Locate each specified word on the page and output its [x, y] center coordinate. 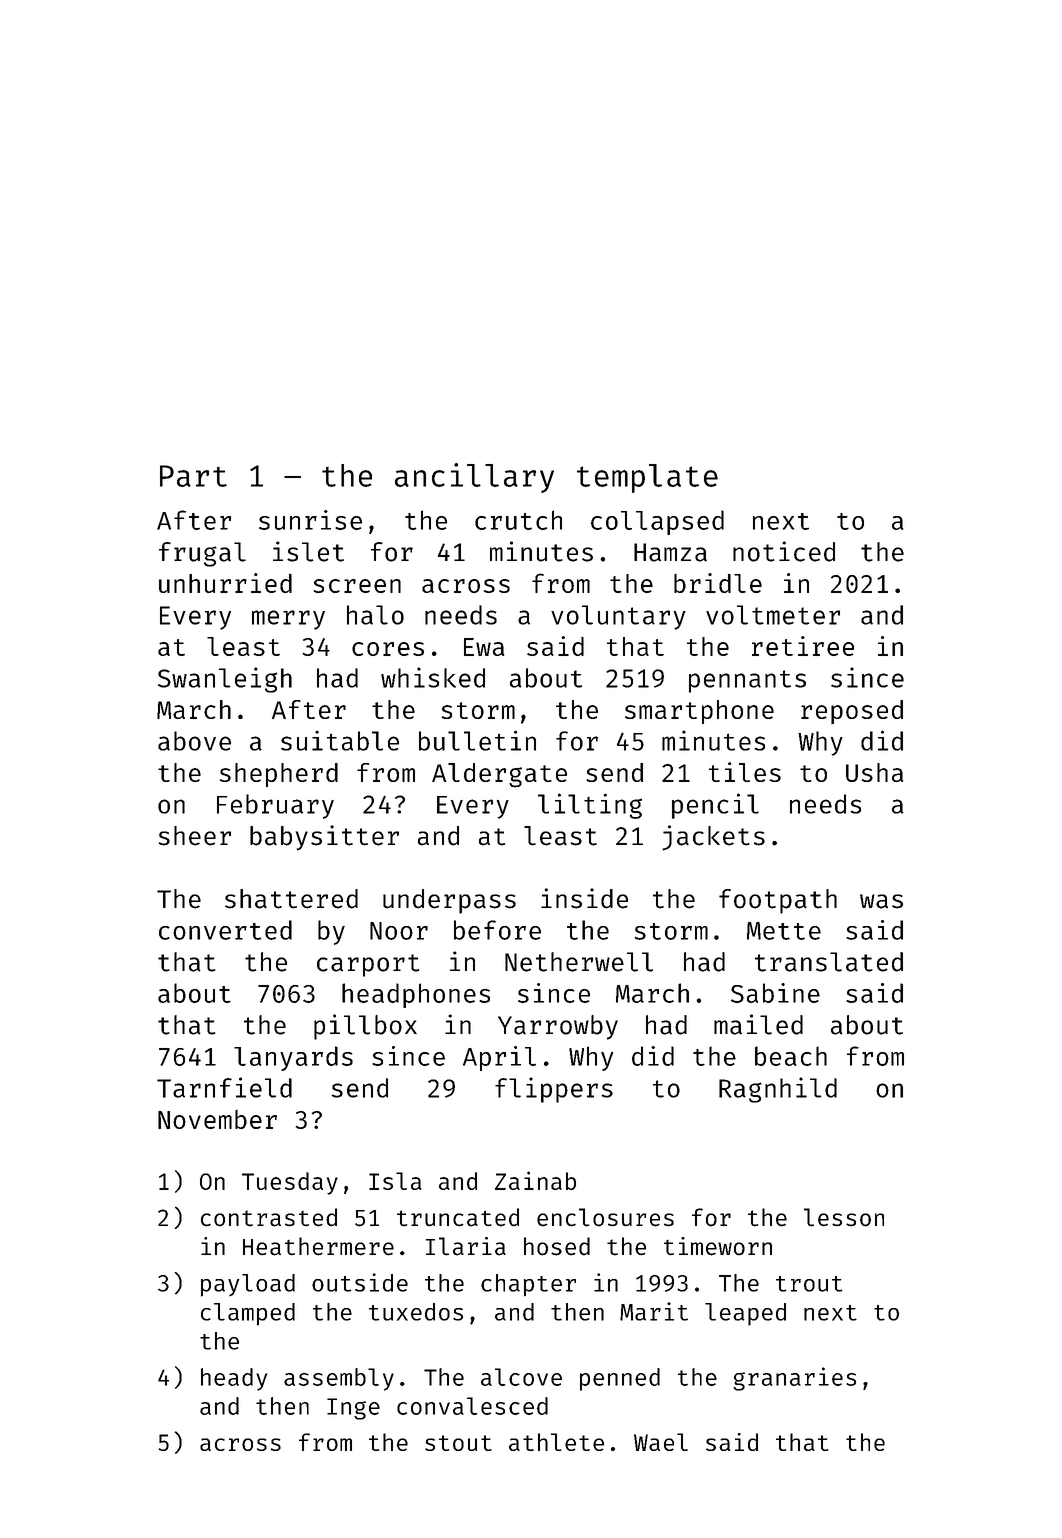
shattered [291, 899]
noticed [784, 551]
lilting [590, 806]
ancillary [474, 478]
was [881, 901]
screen [357, 586]
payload [248, 1285]
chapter [528, 1285]
